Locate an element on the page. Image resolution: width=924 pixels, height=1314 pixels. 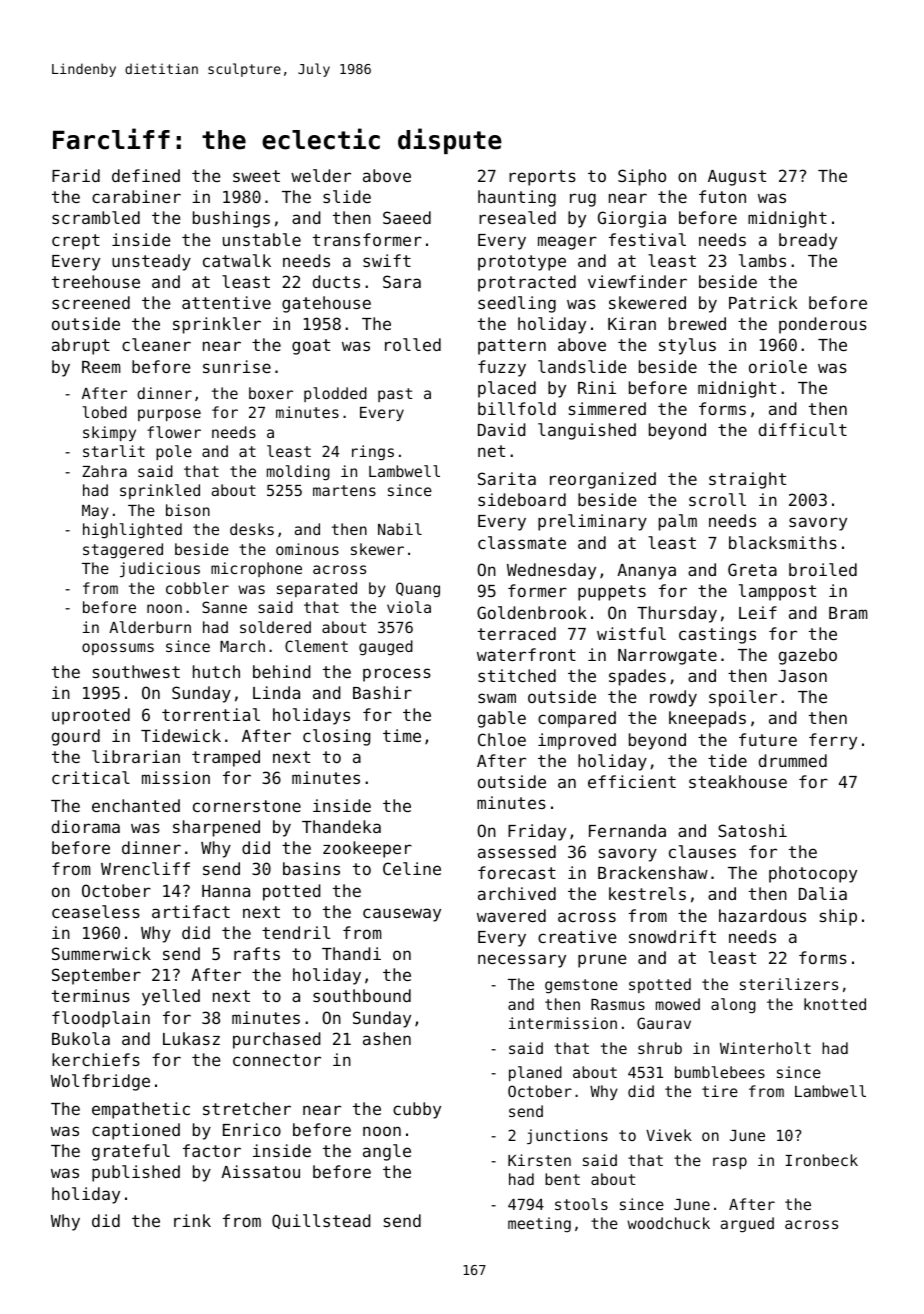
gazebo is located at coordinates (808, 656).
